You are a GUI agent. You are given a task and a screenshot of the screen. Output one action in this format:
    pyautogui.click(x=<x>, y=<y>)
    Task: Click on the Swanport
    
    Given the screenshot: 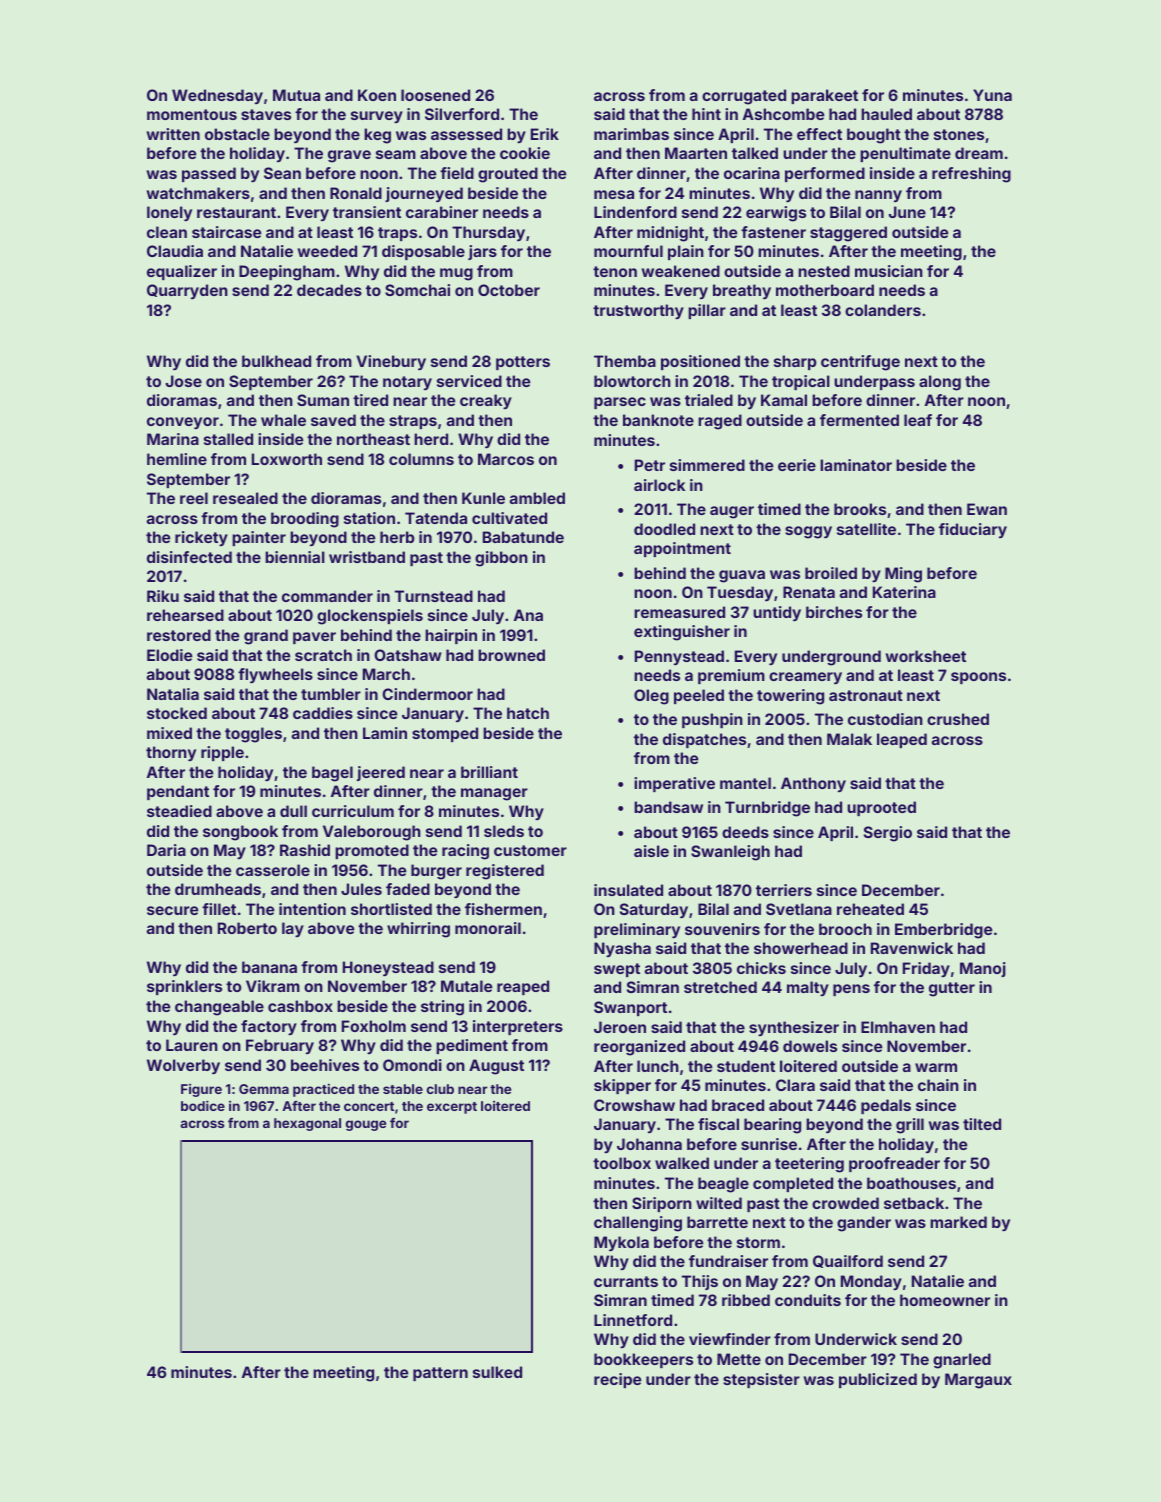 What is the action you would take?
    pyautogui.click(x=630, y=1008)
